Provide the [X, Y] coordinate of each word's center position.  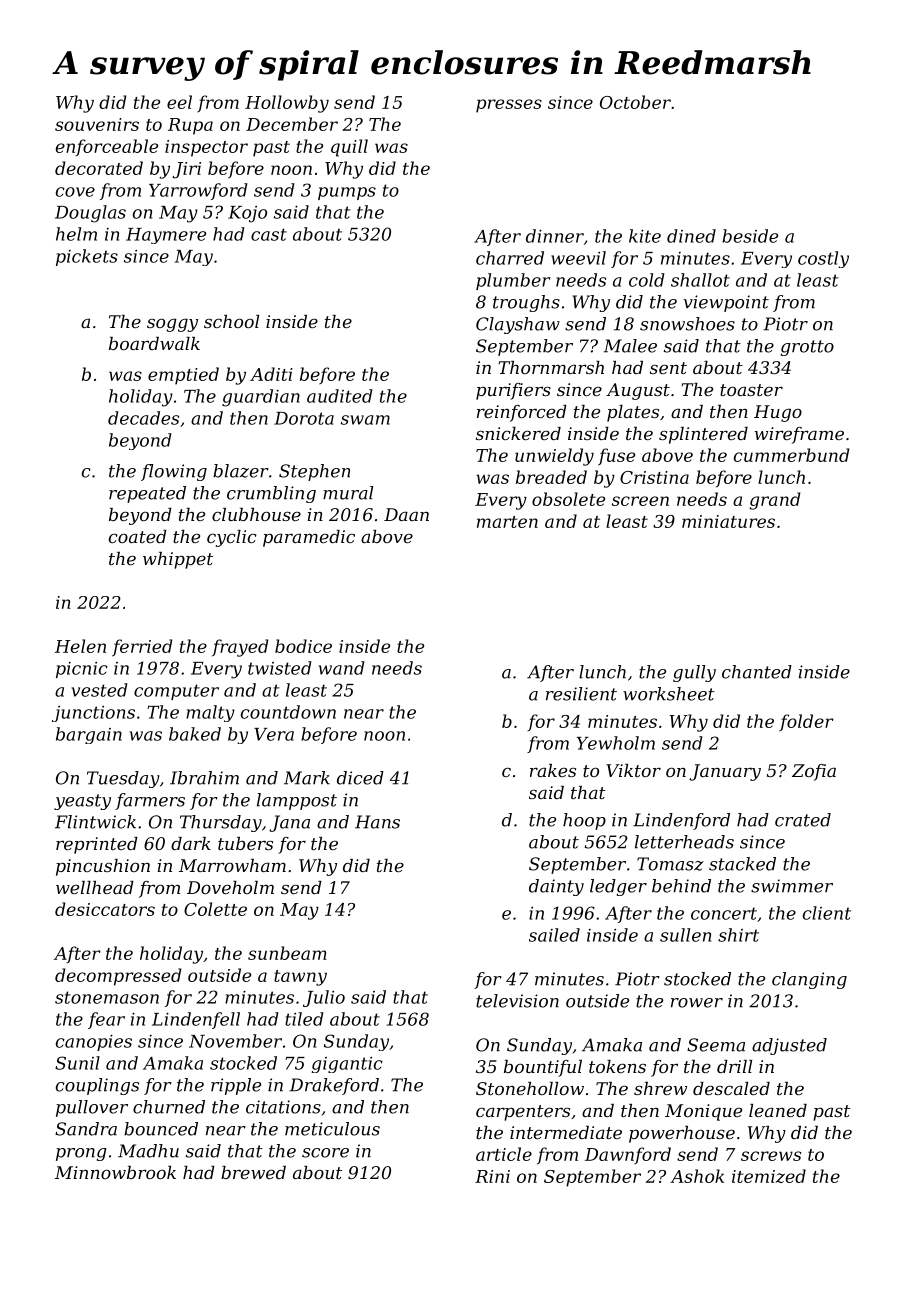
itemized [769, 1176]
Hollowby [287, 104]
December [292, 124]
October [635, 102]
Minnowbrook [115, 1172]
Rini [492, 1176]
